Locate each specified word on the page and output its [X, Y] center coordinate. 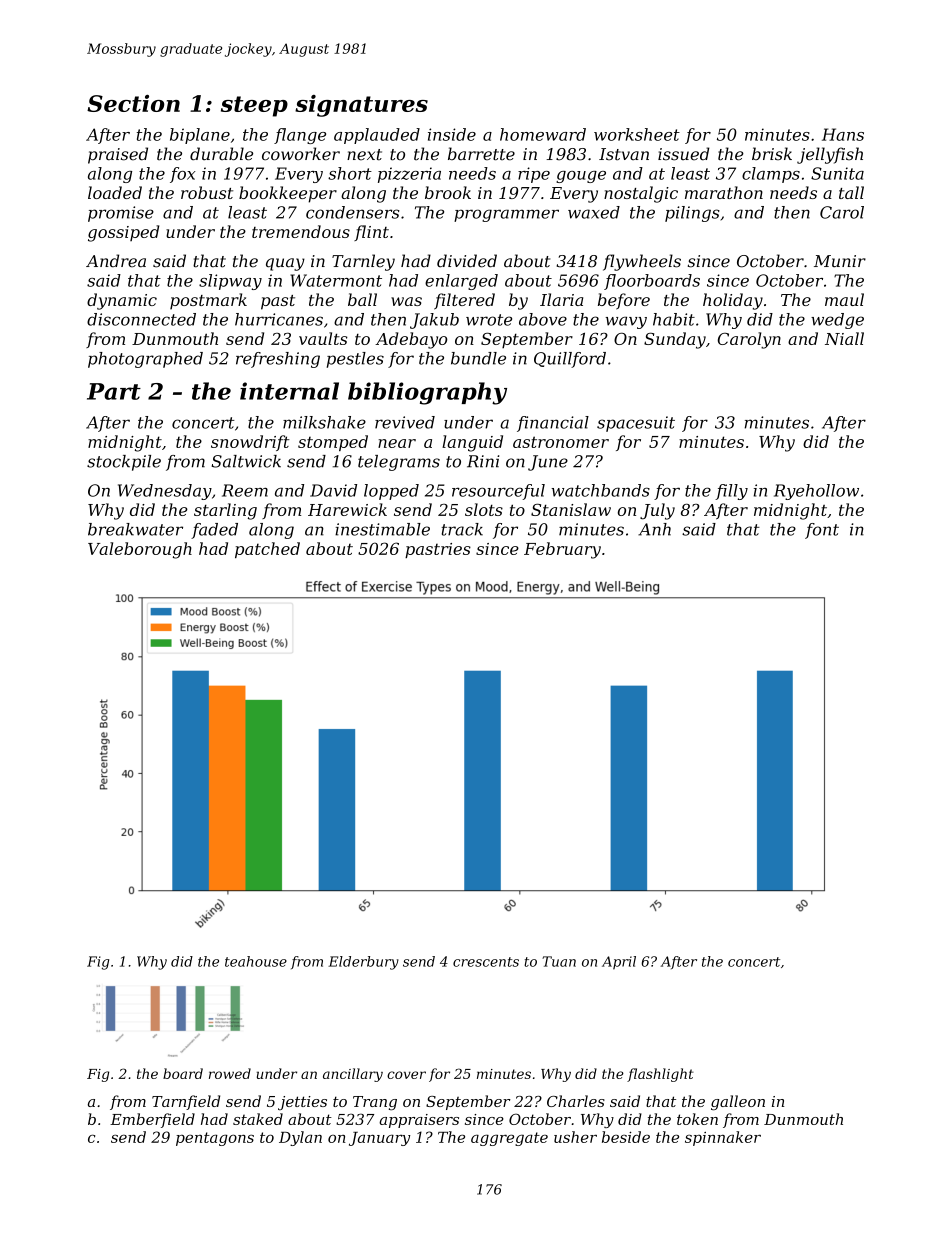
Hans [843, 134]
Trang [375, 1103]
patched [267, 550]
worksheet [637, 134]
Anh [654, 529]
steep [254, 106]
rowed [230, 1073]
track [462, 529]
